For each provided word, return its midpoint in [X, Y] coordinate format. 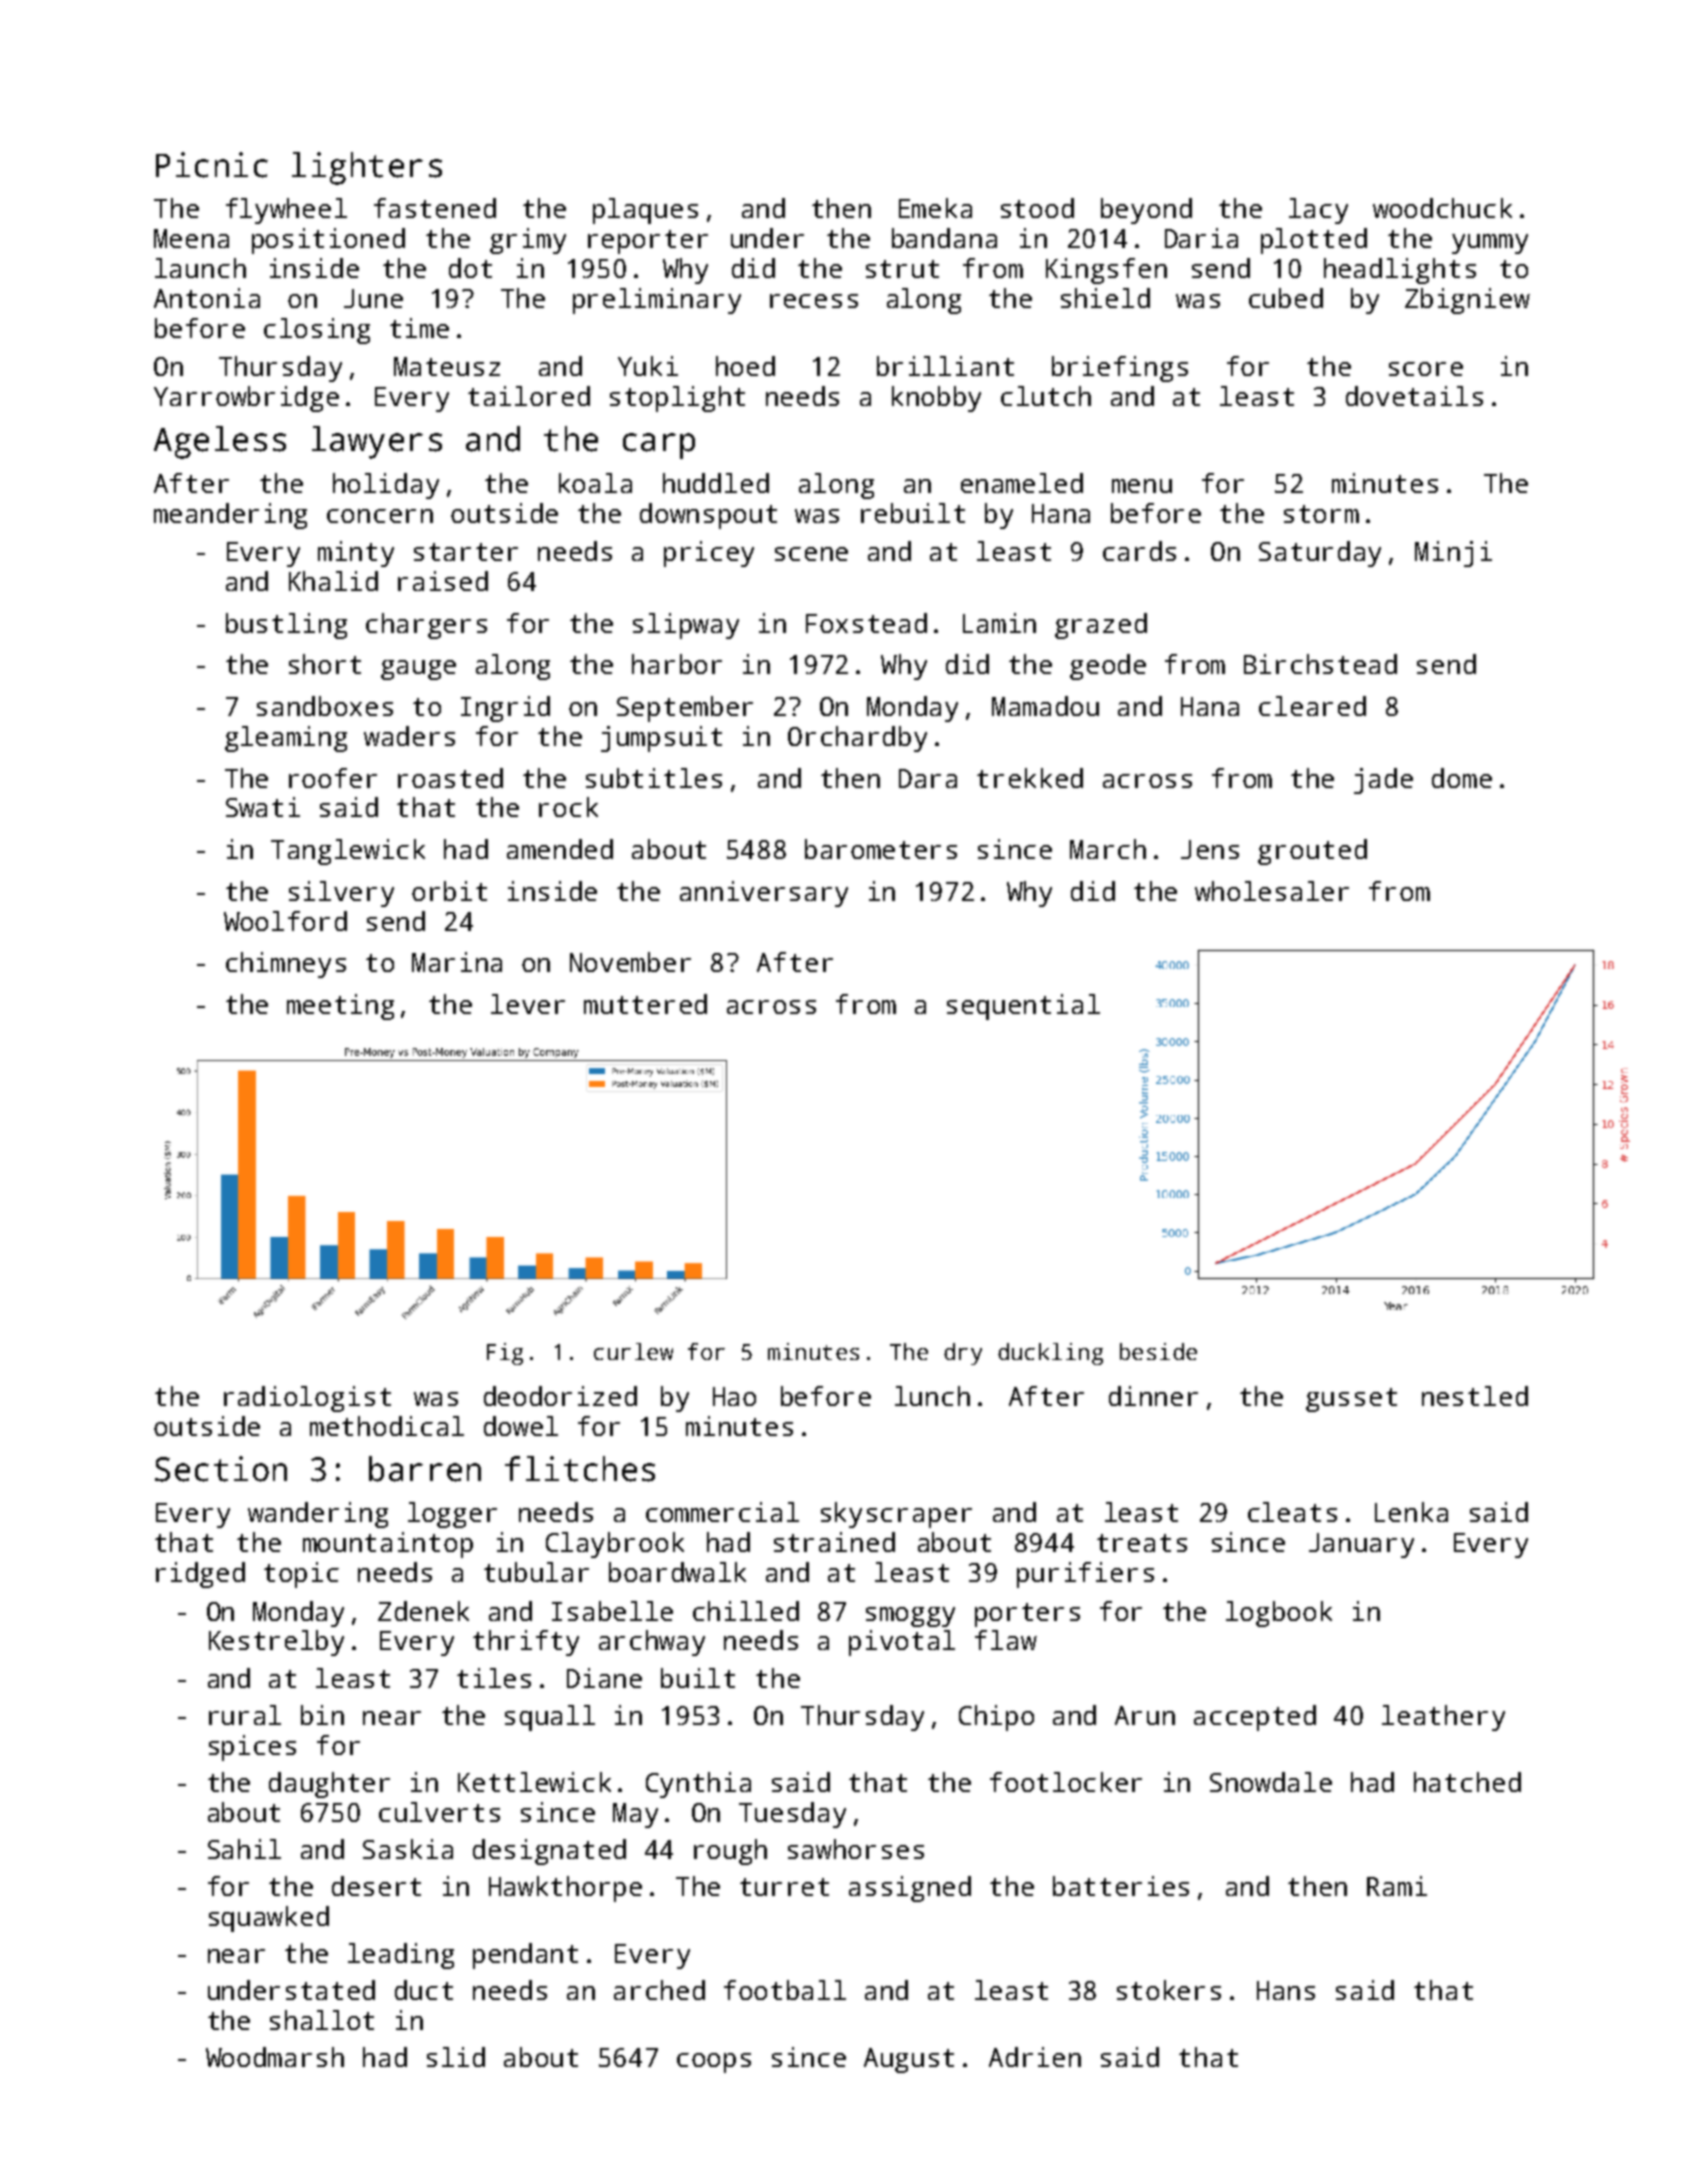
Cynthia [698, 1785]
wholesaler [1272, 891]
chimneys [286, 965]
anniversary [764, 894]
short [325, 664]
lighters [367, 168]
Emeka [935, 208]
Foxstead [866, 623]
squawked [269, 1919]
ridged [200, 1575]
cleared [1312, 706]
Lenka [1411, 1512]
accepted [1255, 1718]
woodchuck [1442, 208]
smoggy [910, 1617]
